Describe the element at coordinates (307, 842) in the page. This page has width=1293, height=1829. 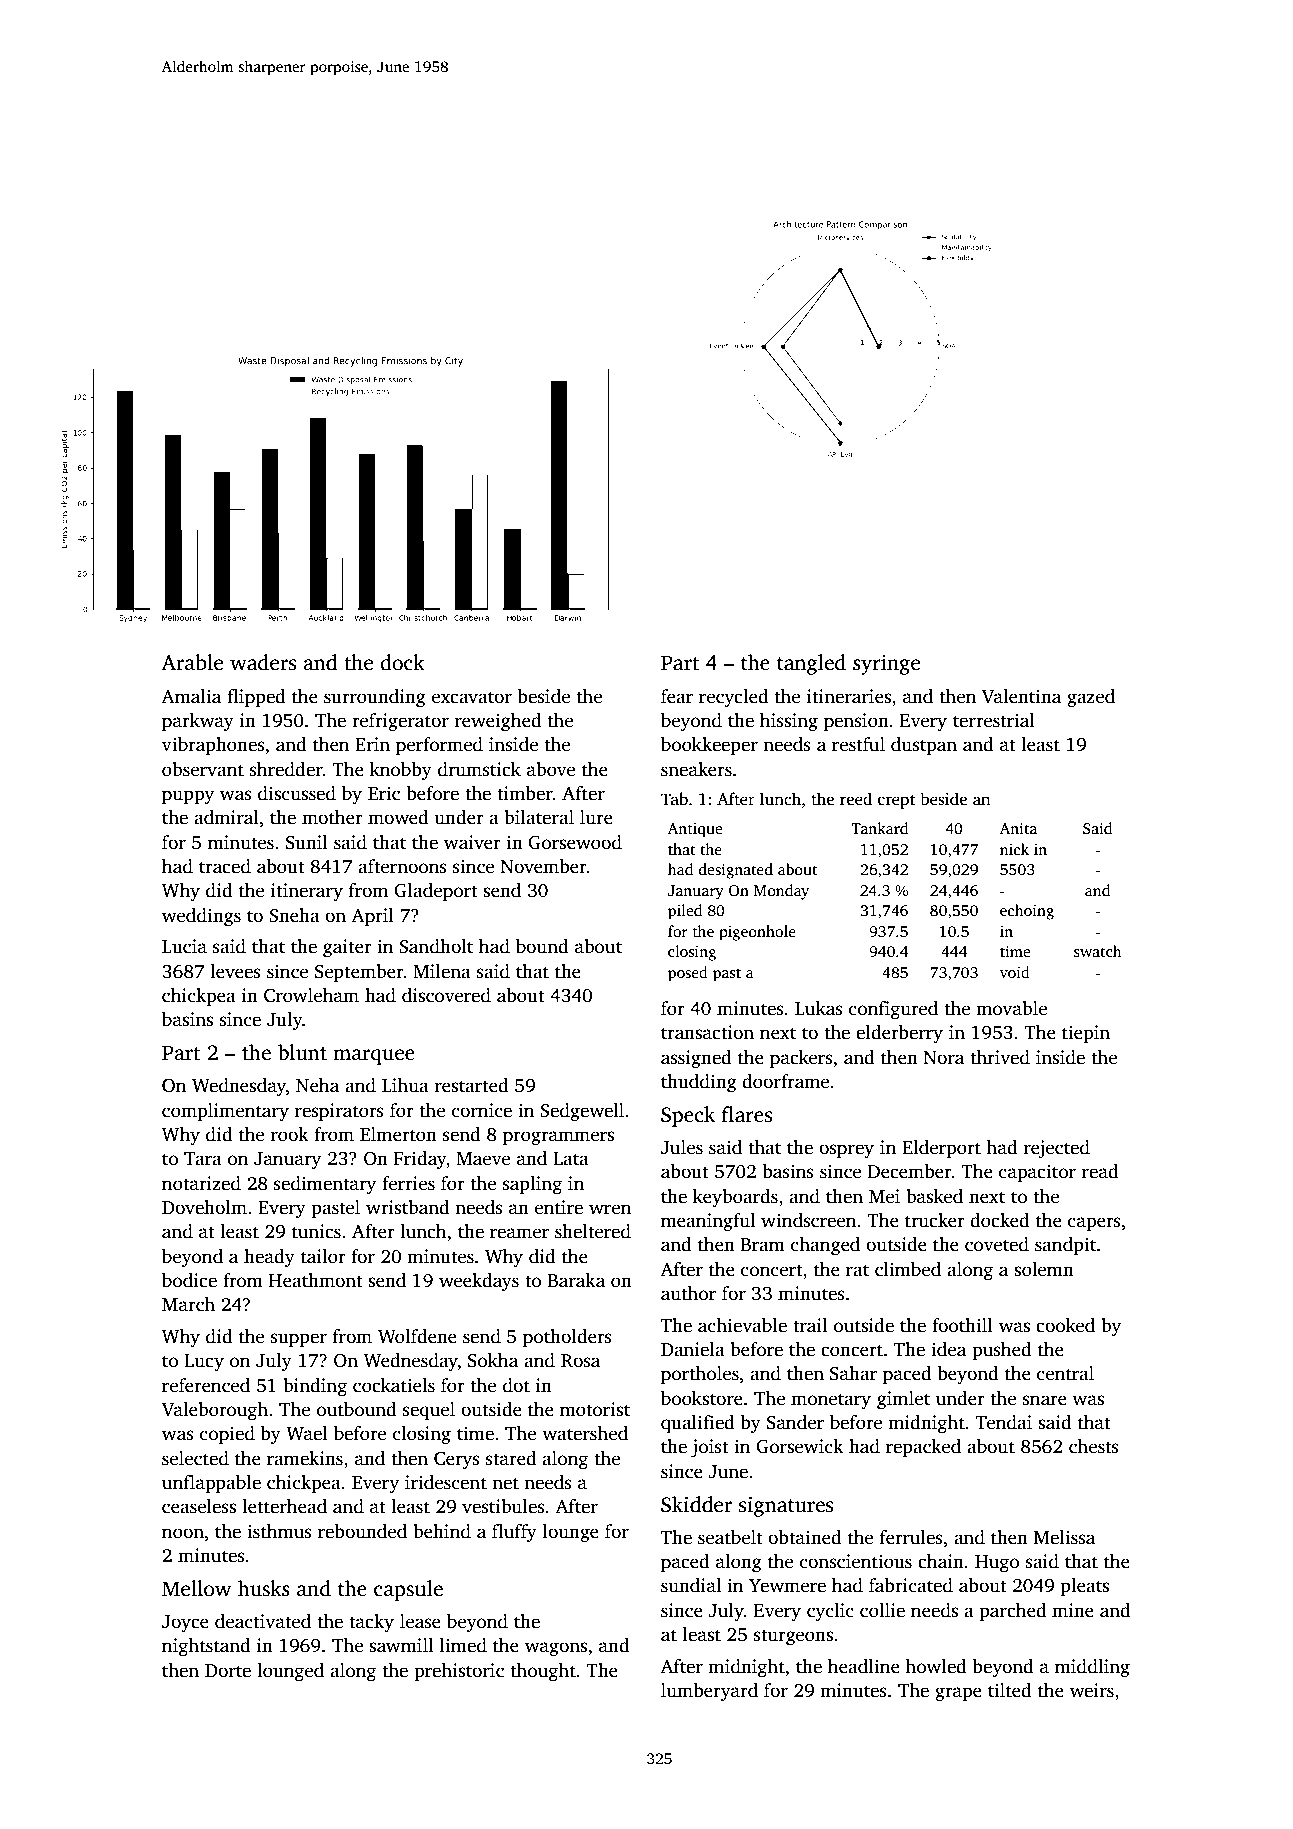
I see `Sunil` at that location.
